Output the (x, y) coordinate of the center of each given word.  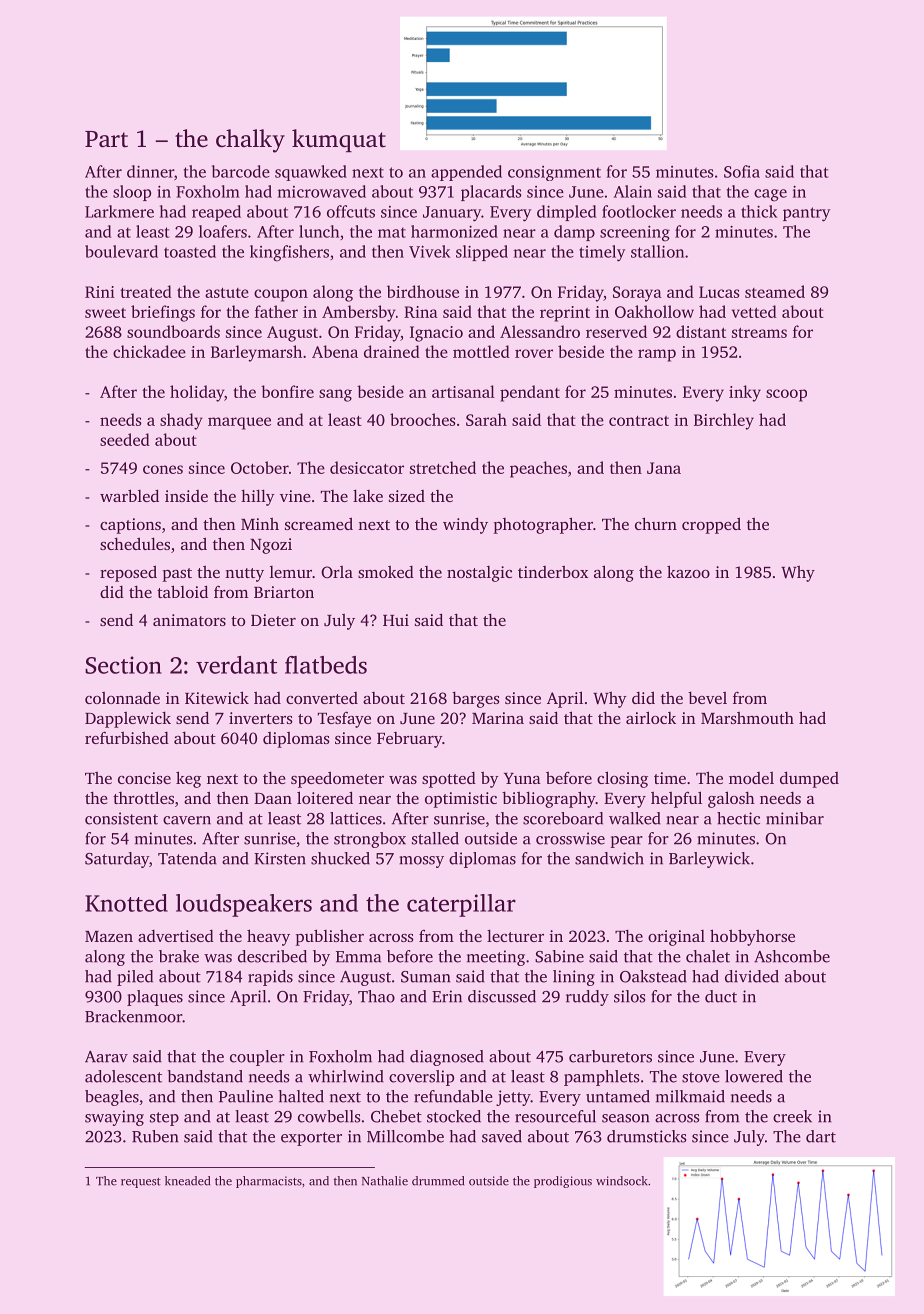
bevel (707, 698)
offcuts (351, 211)
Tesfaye (344, 719)
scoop (786, 395)
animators (189, 620)
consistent (121, 818)
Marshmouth (747, 718)
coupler (257, 1058)
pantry (806, 214)
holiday (197, 393)
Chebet (396, 1116)
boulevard (121, 251)
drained (392, 351)
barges (476, 700)
